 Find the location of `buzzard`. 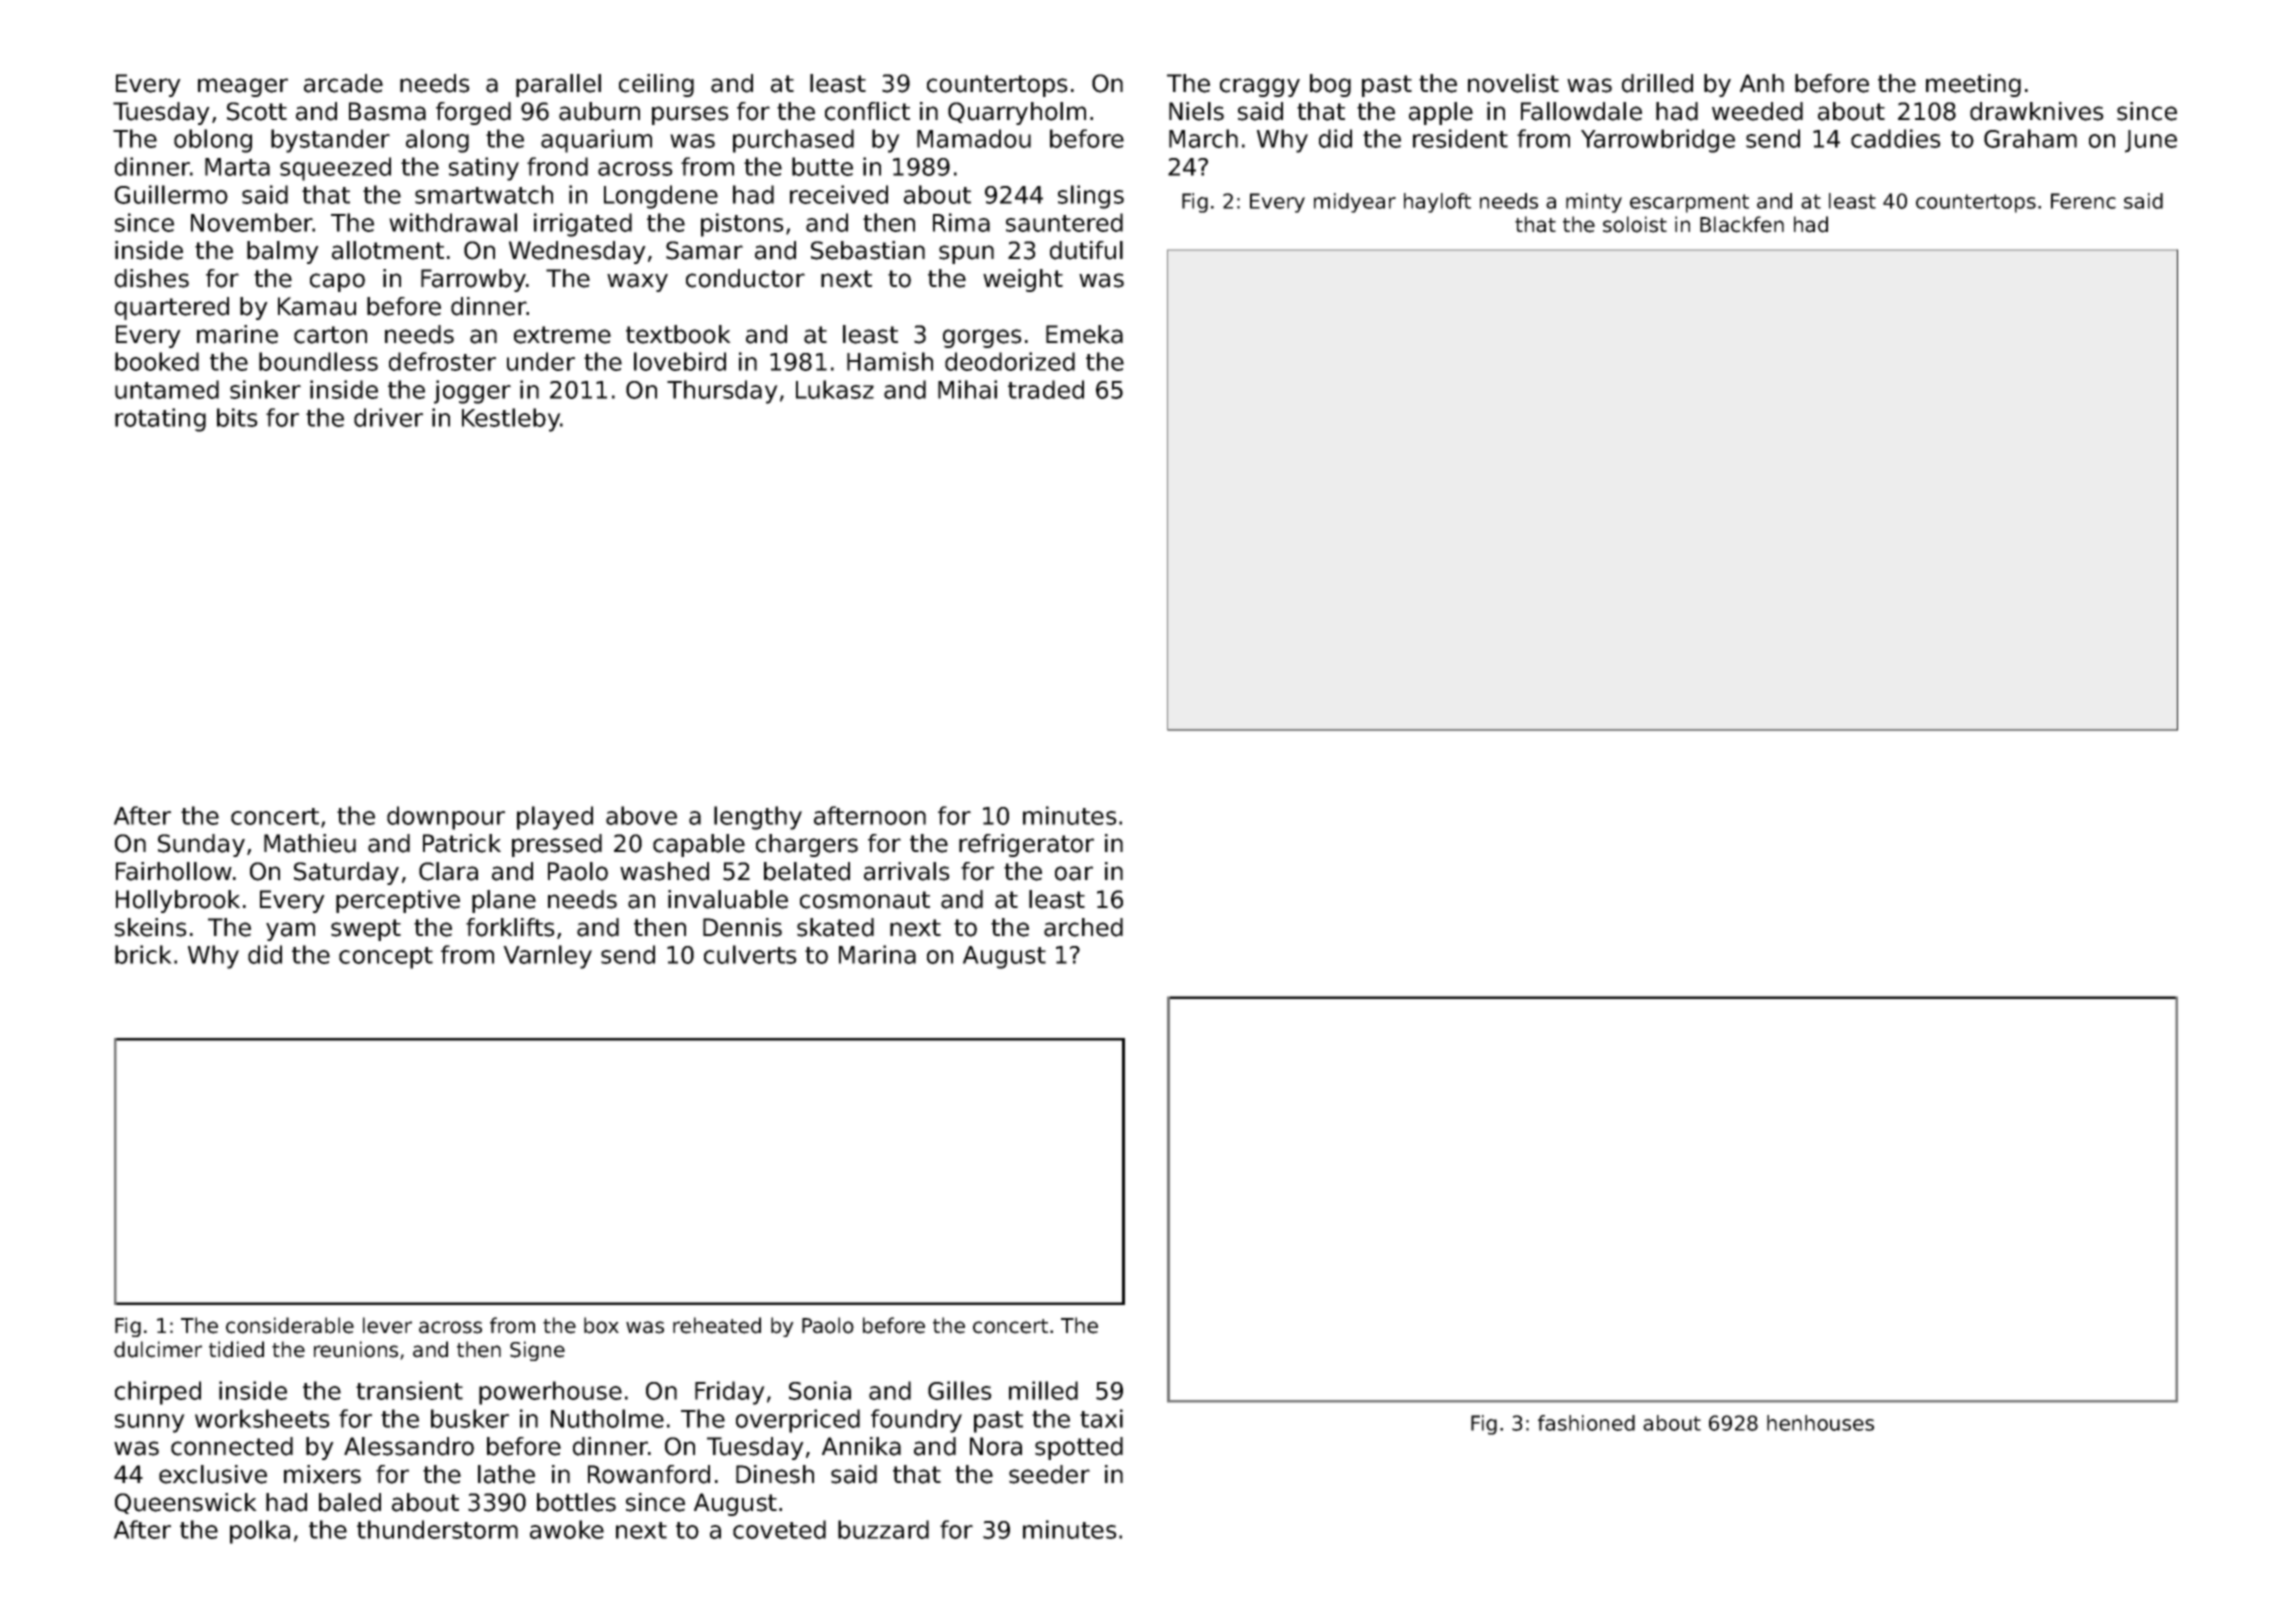

buzzard is located at coordinates (883, 1529).
